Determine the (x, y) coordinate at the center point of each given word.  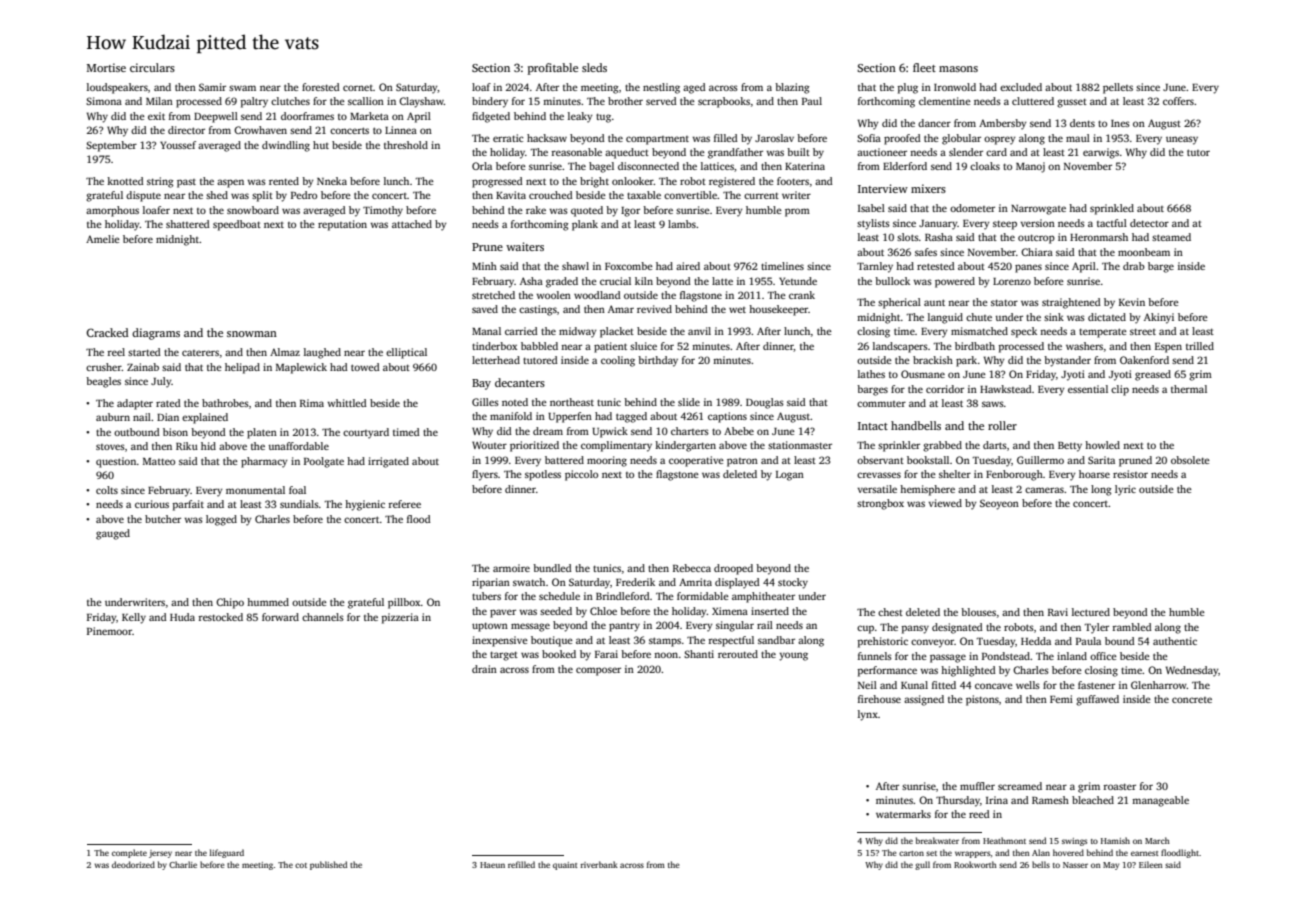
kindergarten (685, 446)
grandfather (735, 153)
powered (955, 282)
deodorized (133, 864)
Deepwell (216, 117)
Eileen (1151, 864)
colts (107, 490)
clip (1120, 390)
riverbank (599, 864)
